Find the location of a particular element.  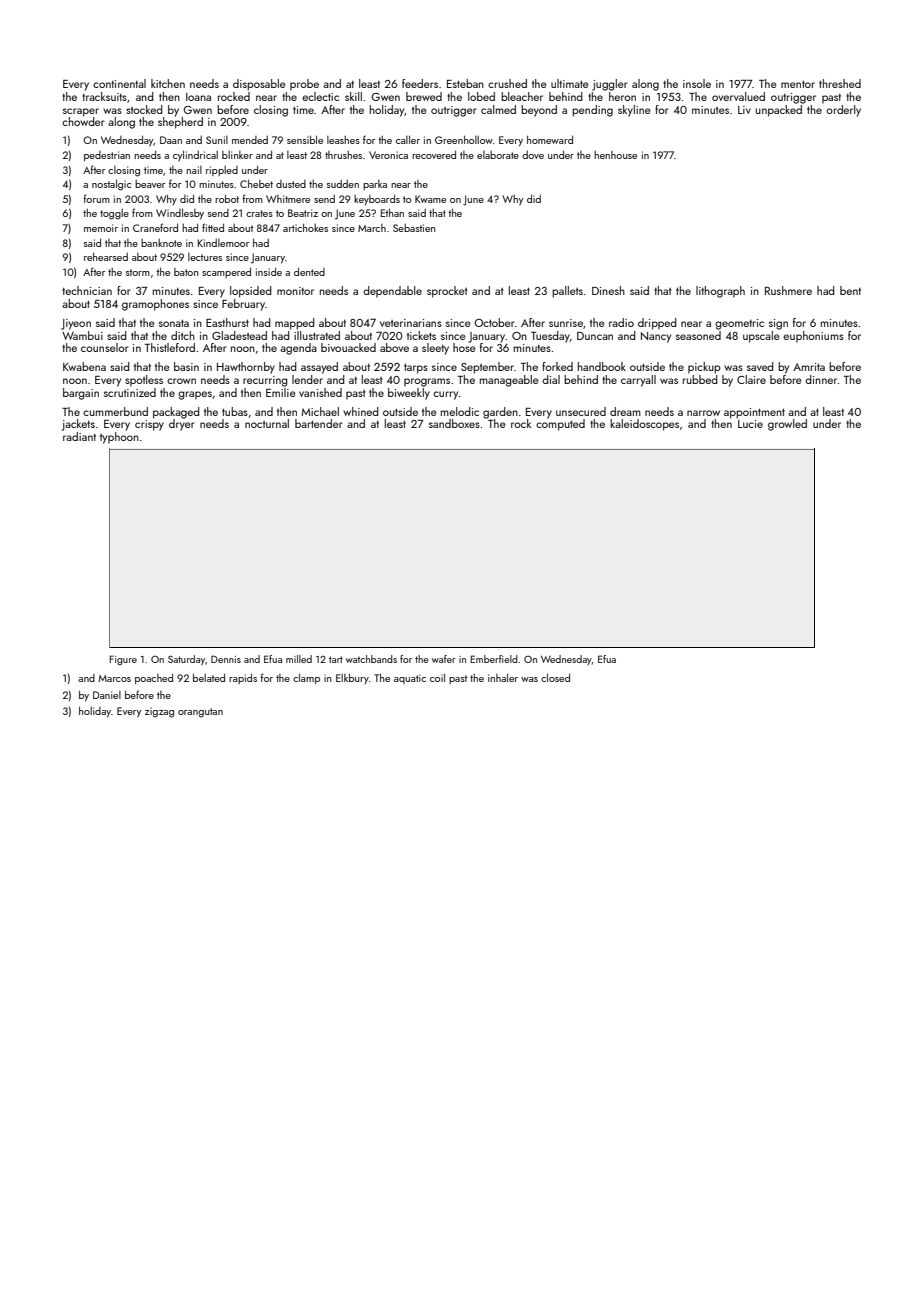

grapes is located at coordinates (195, 395).
